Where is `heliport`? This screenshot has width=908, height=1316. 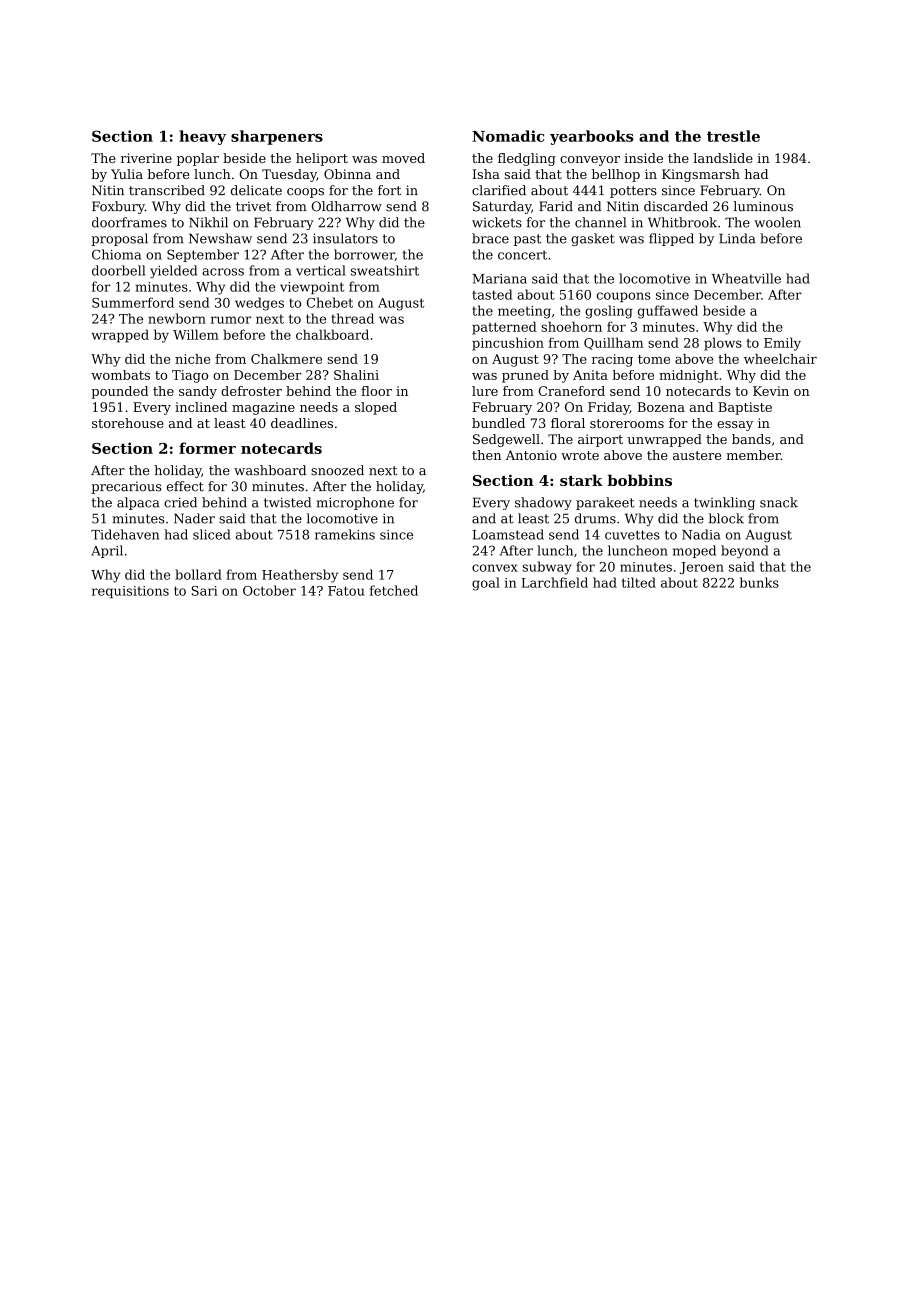
heliport is located at coordinates (322, 159).
